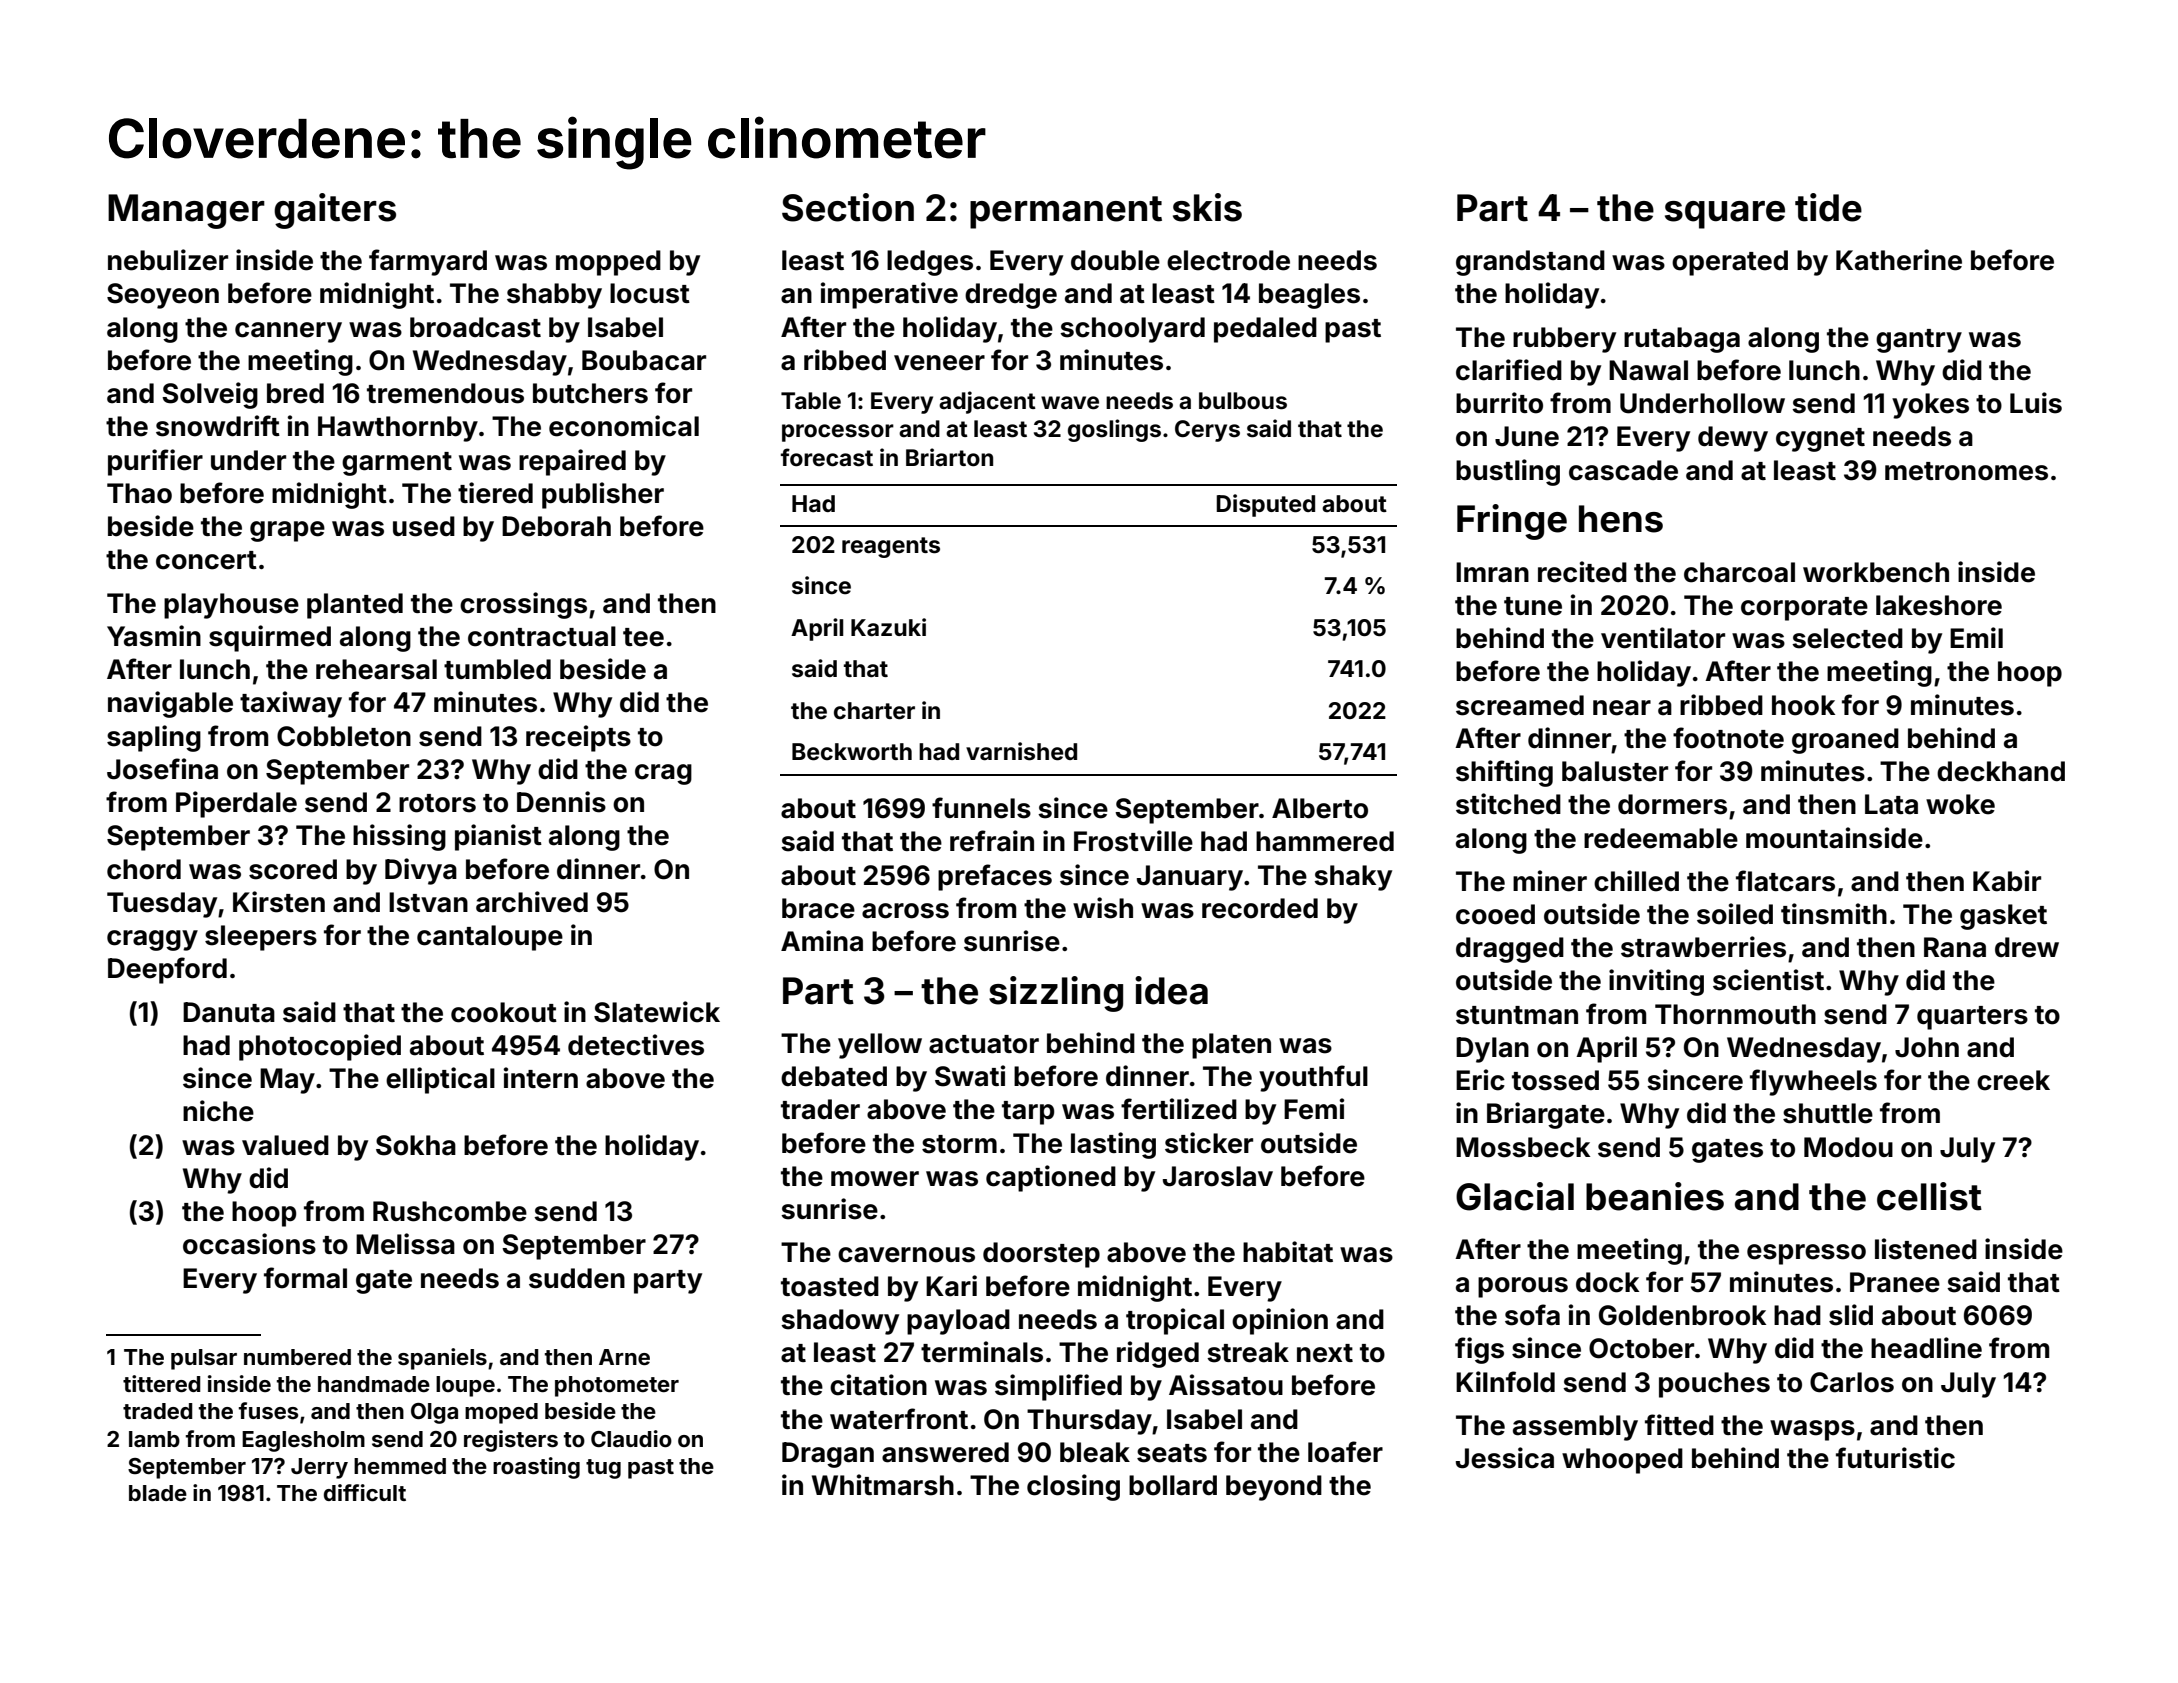  Describe the element at coordinates (305, 1278) in the screenshot. I see `formal` at that location.
